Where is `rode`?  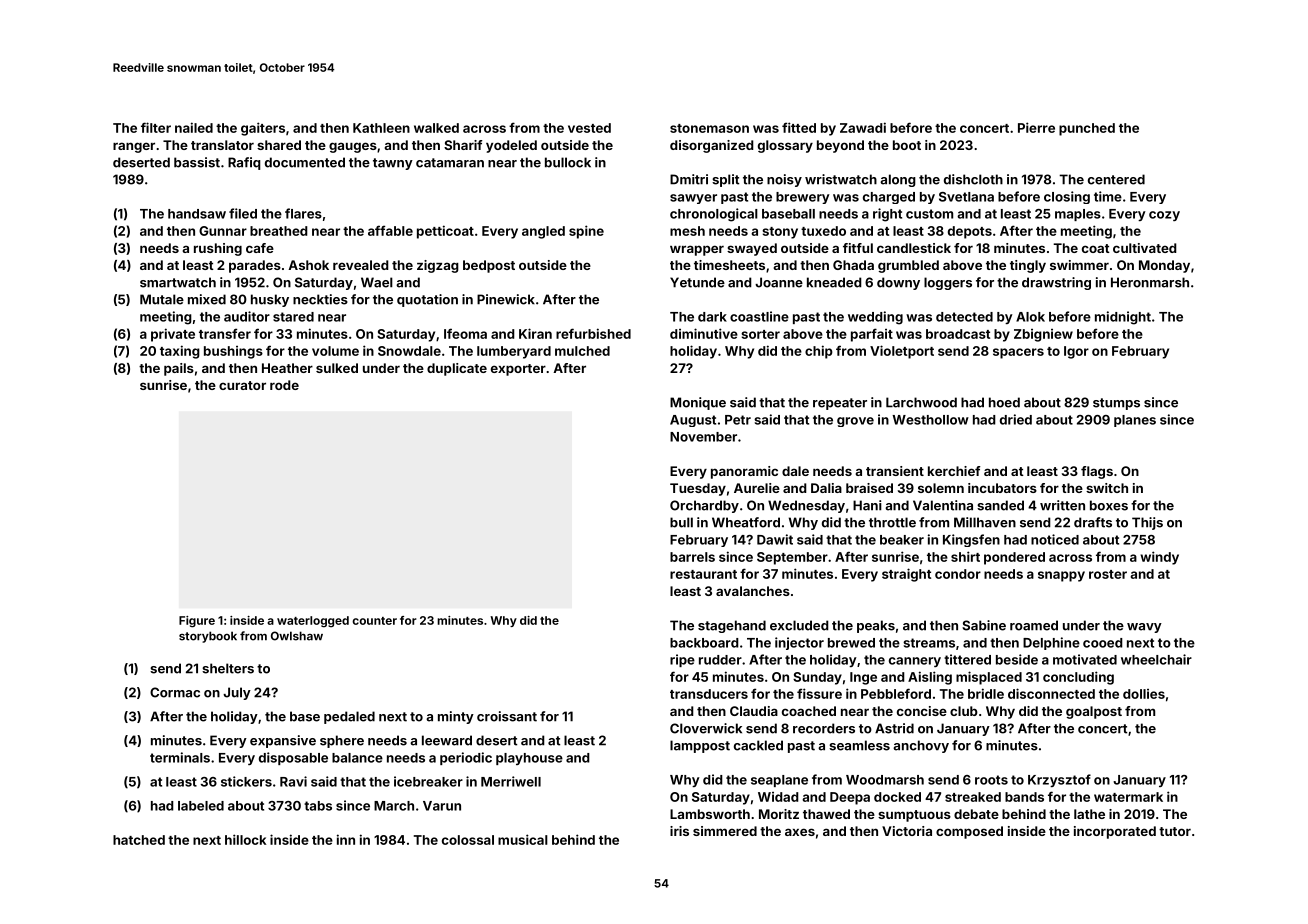 rode is located at coordinates (284, 385).
